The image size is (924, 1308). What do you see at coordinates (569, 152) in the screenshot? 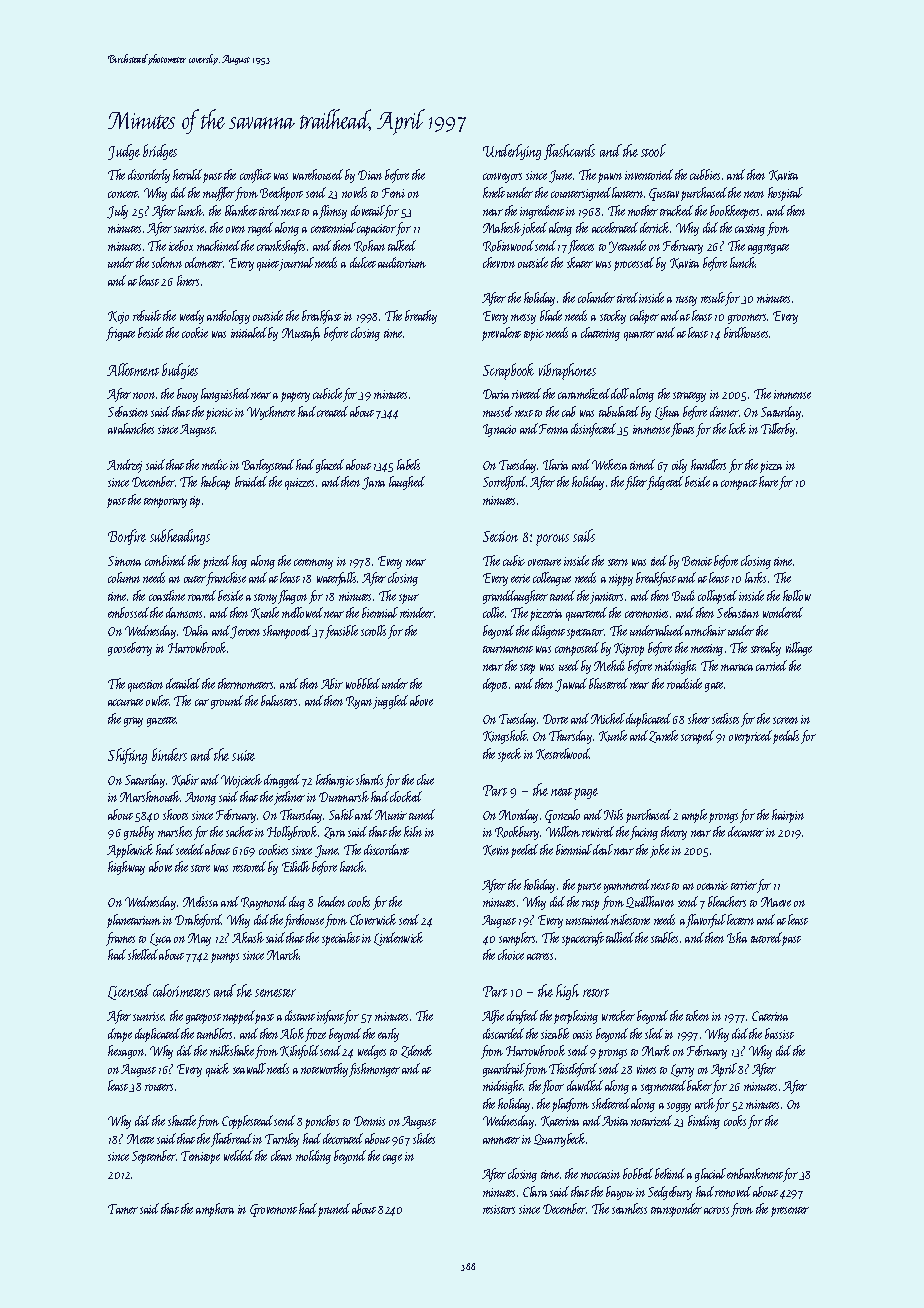
I see `flashcards` at bounding box center [569, 152].
